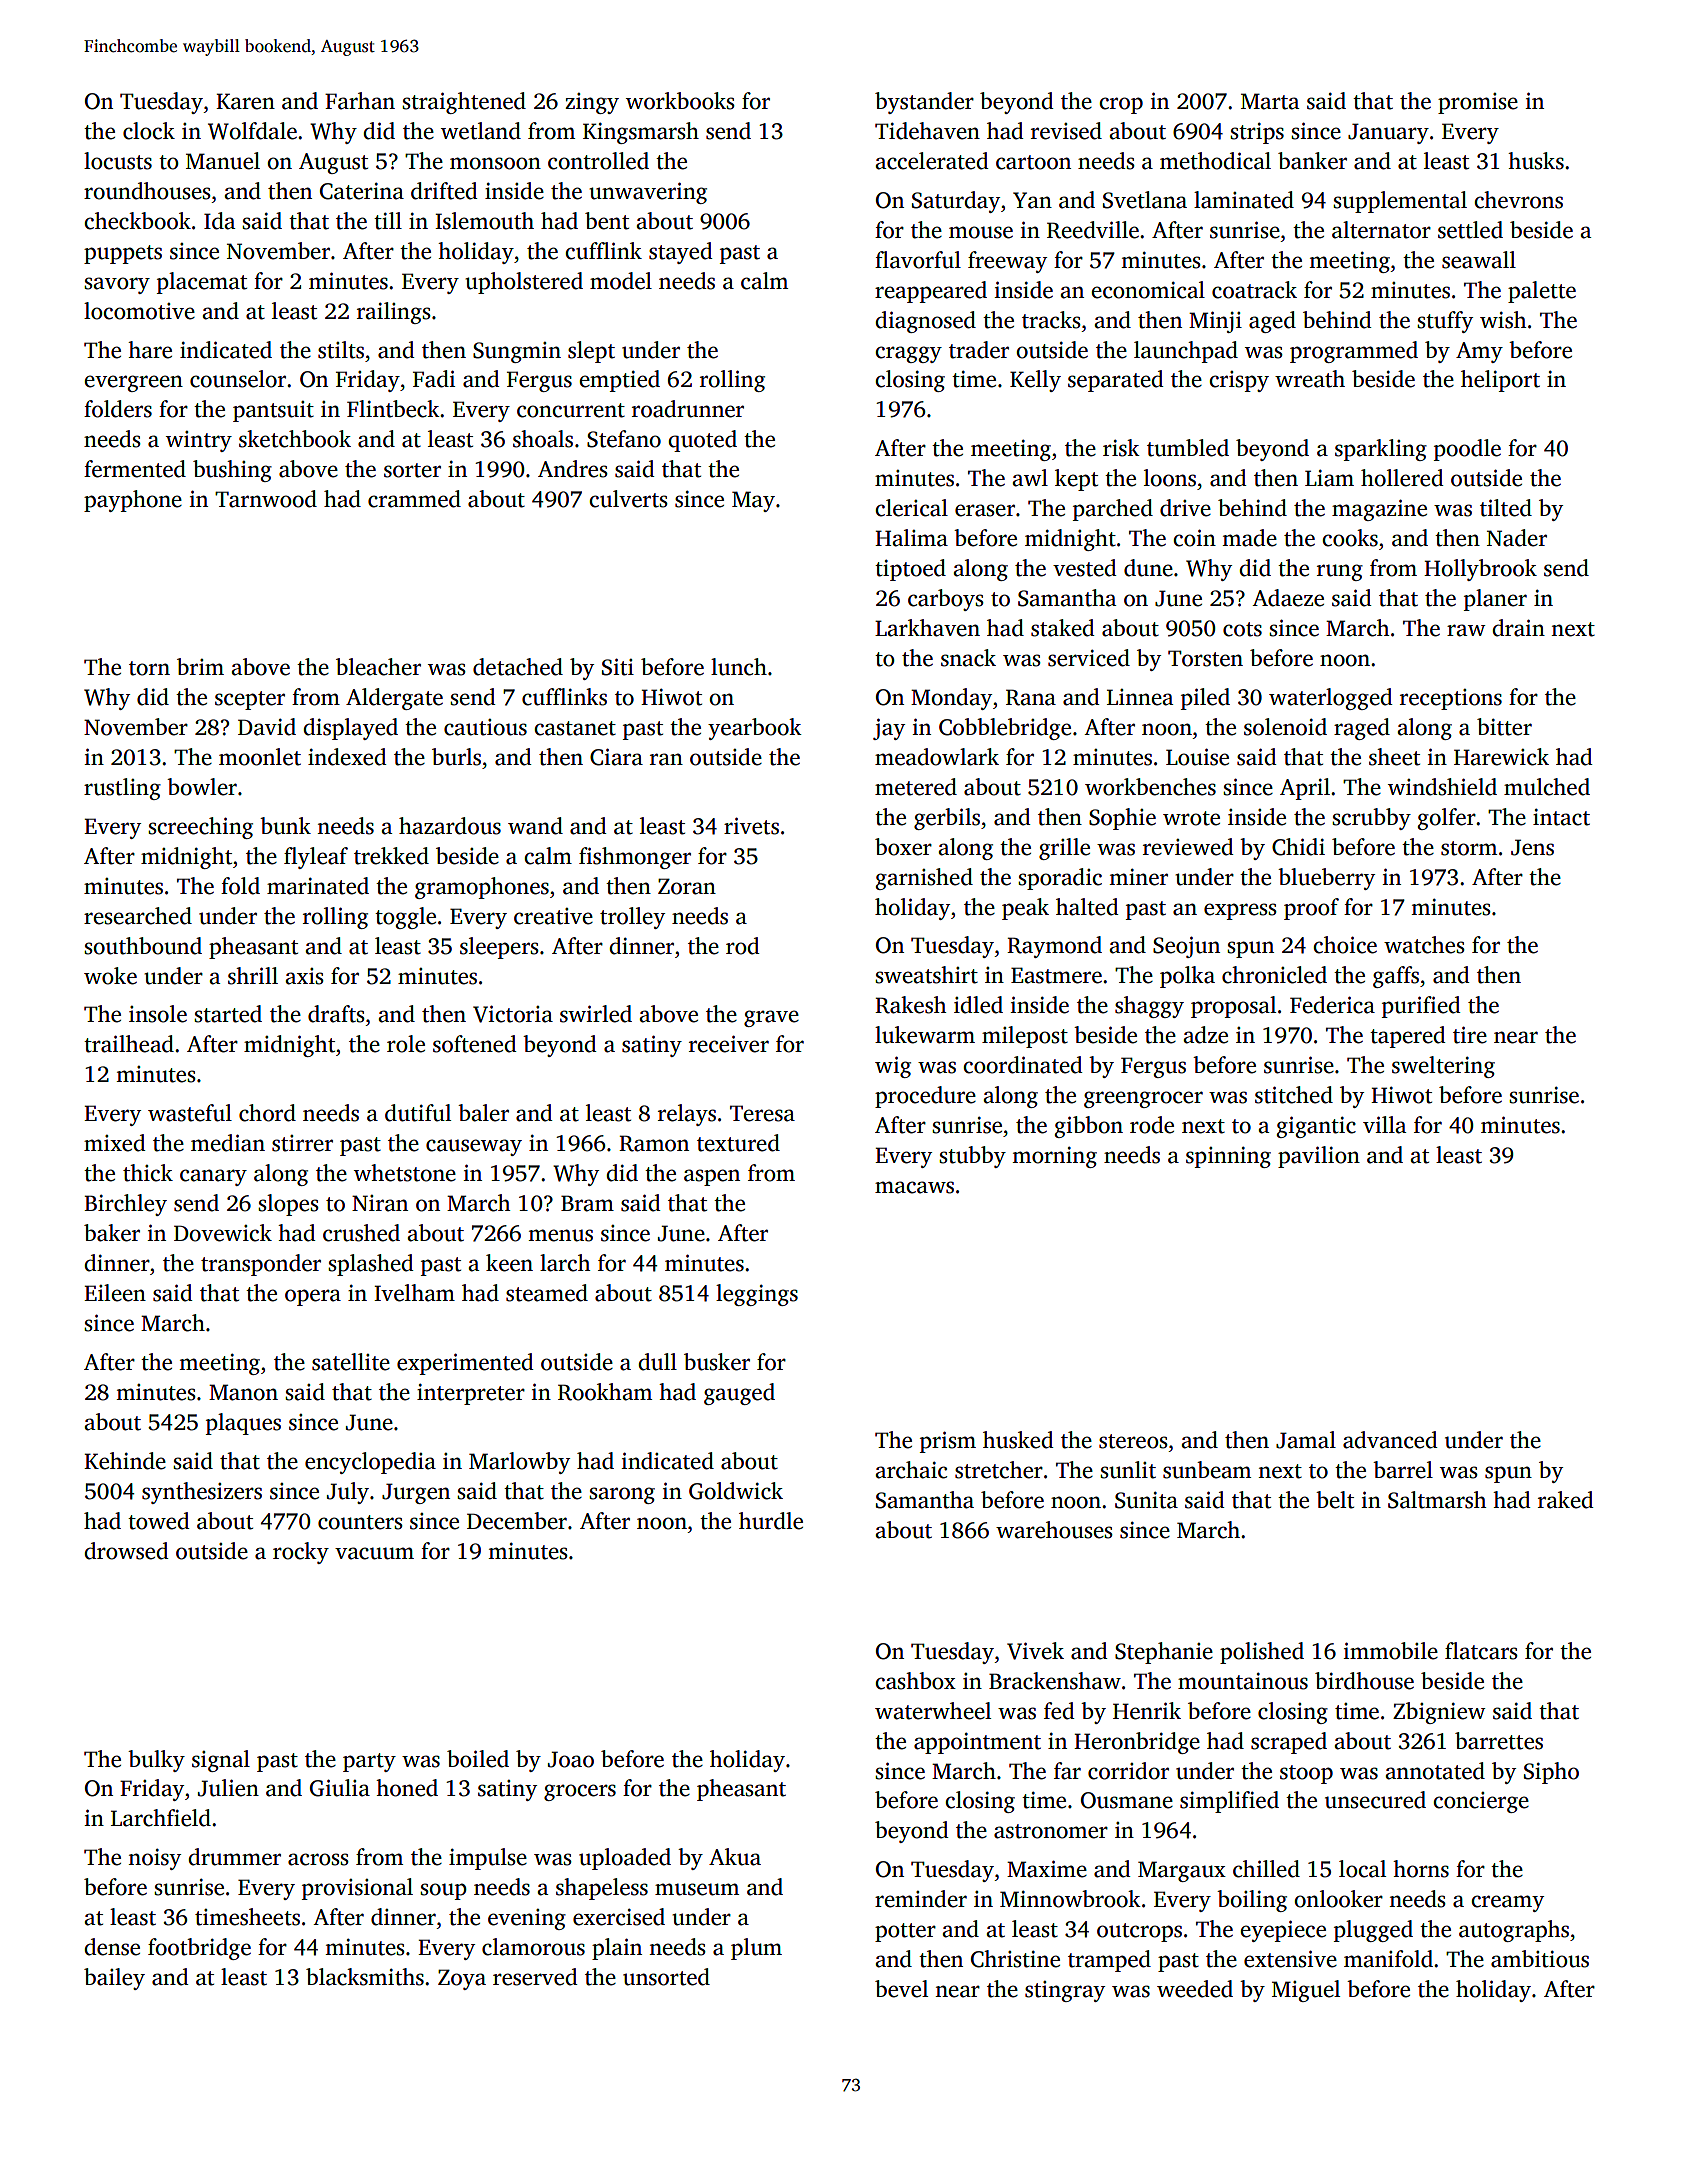 The height and width of the screenshot is (2178, 1683). What do you see at coordinates (374, 1553) in the screenshot?
I see `vacuum` at bounding box center [374, 1553].
